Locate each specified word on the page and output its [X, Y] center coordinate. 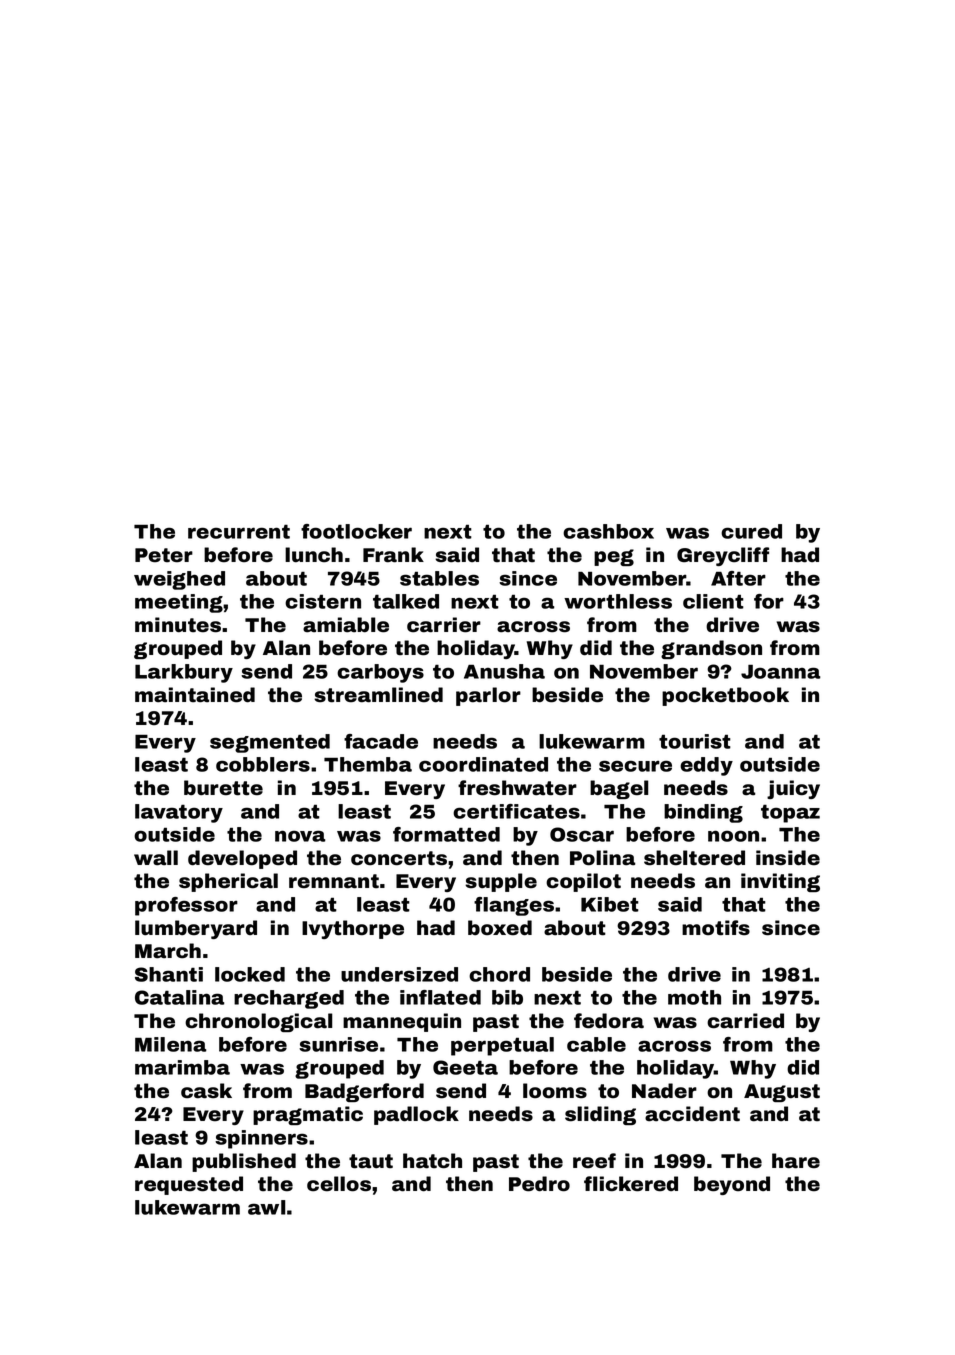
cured [751, 531]
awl [266, 1207]
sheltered [694, 858]
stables [439, 578]
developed [242, 859]
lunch [314, 555]
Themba [368, 764]
